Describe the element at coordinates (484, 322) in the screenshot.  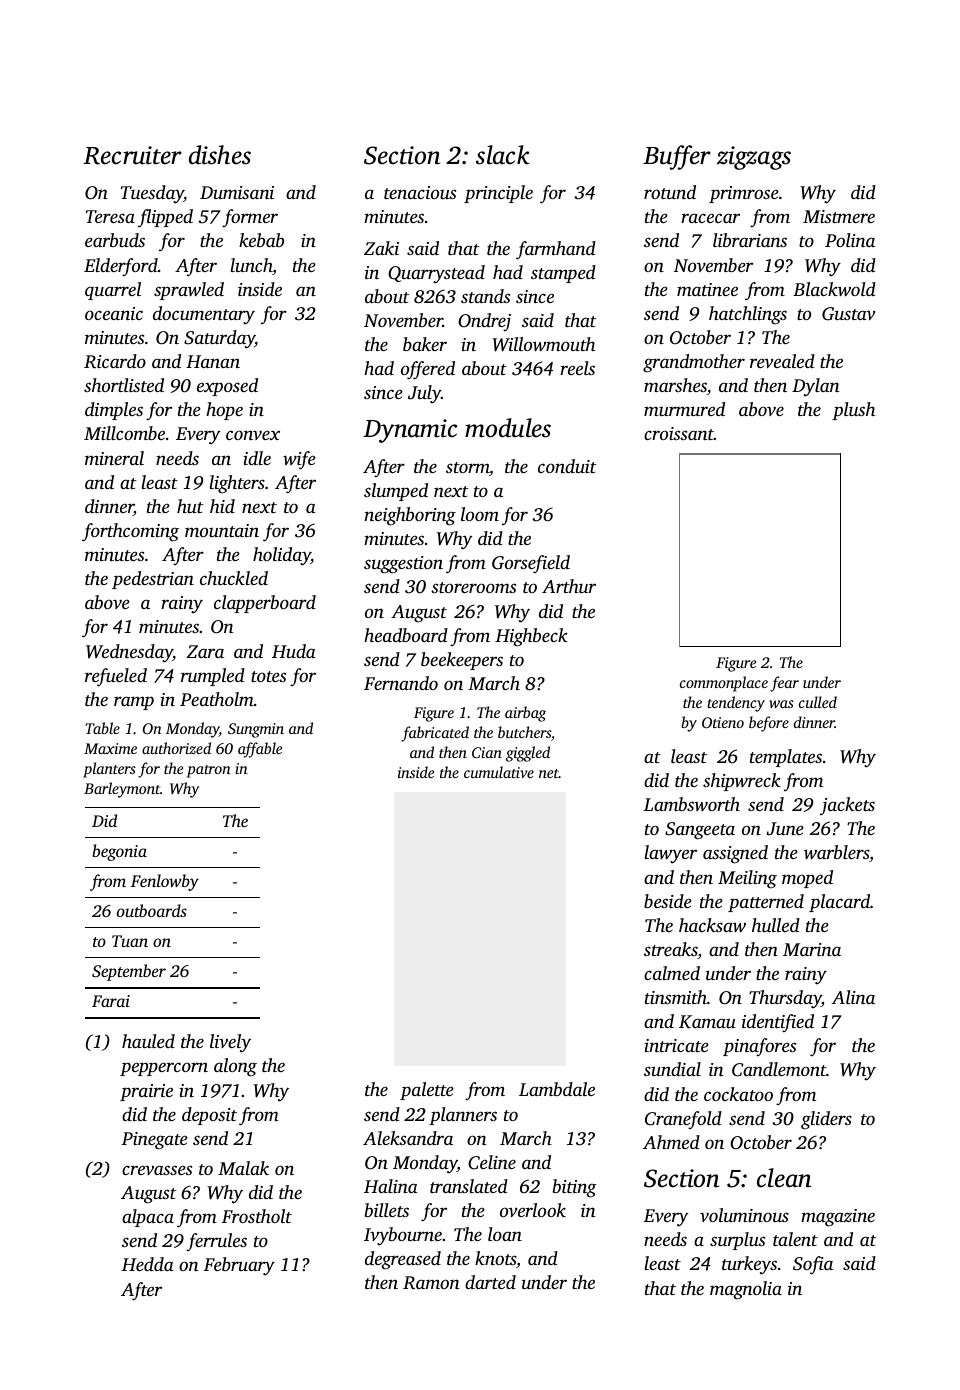
I see `Ondrej` at that location.
